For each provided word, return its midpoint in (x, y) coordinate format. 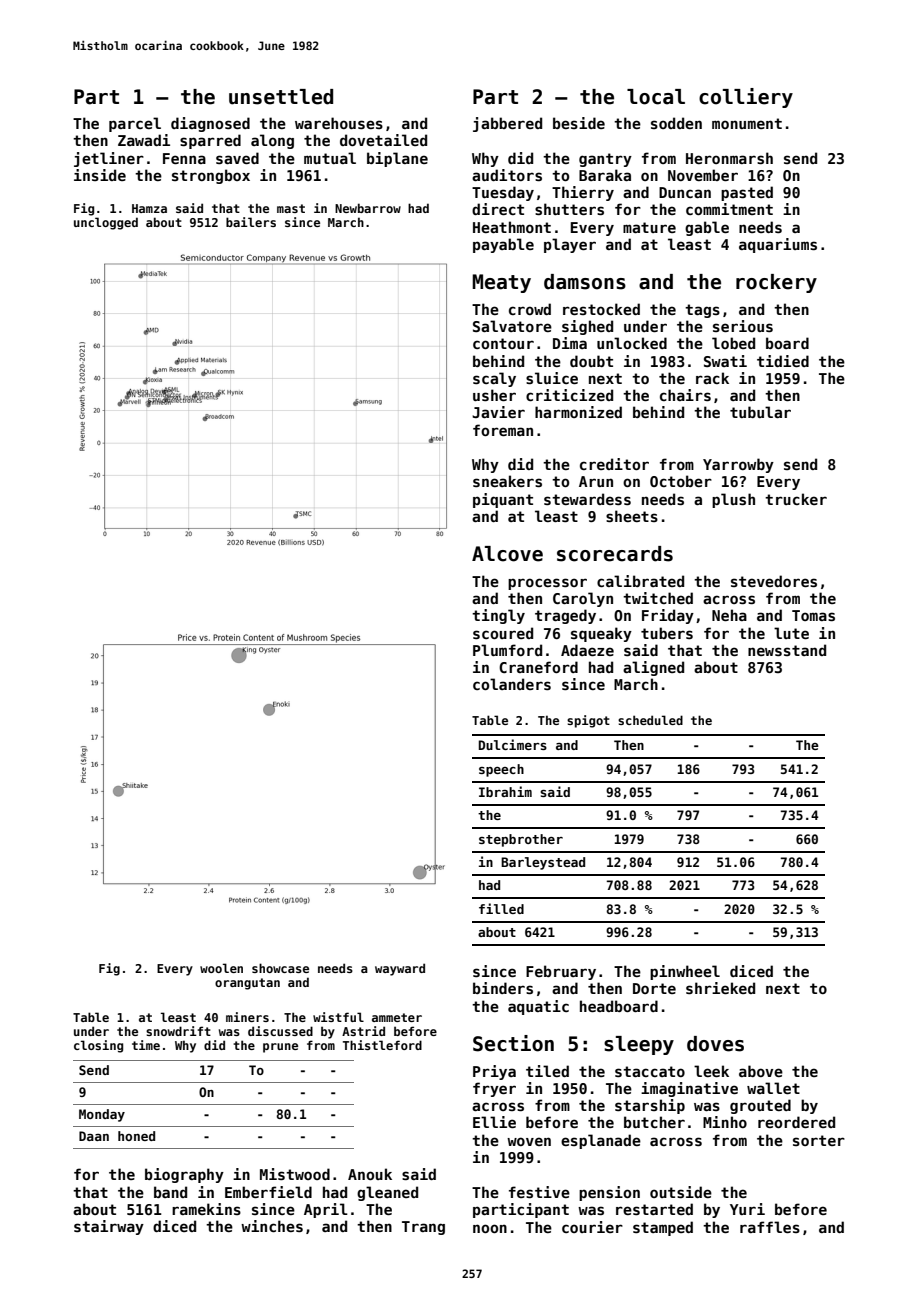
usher (494, 395)
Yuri (747, 1209)
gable (707, 228)
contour (503, 343)
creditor (614, 464)
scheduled (650, 720)
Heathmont (512, 227)
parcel (135, 124)
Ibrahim (505, 791)
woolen (221, 968)
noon (490, 1228)
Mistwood (295, 1174)
